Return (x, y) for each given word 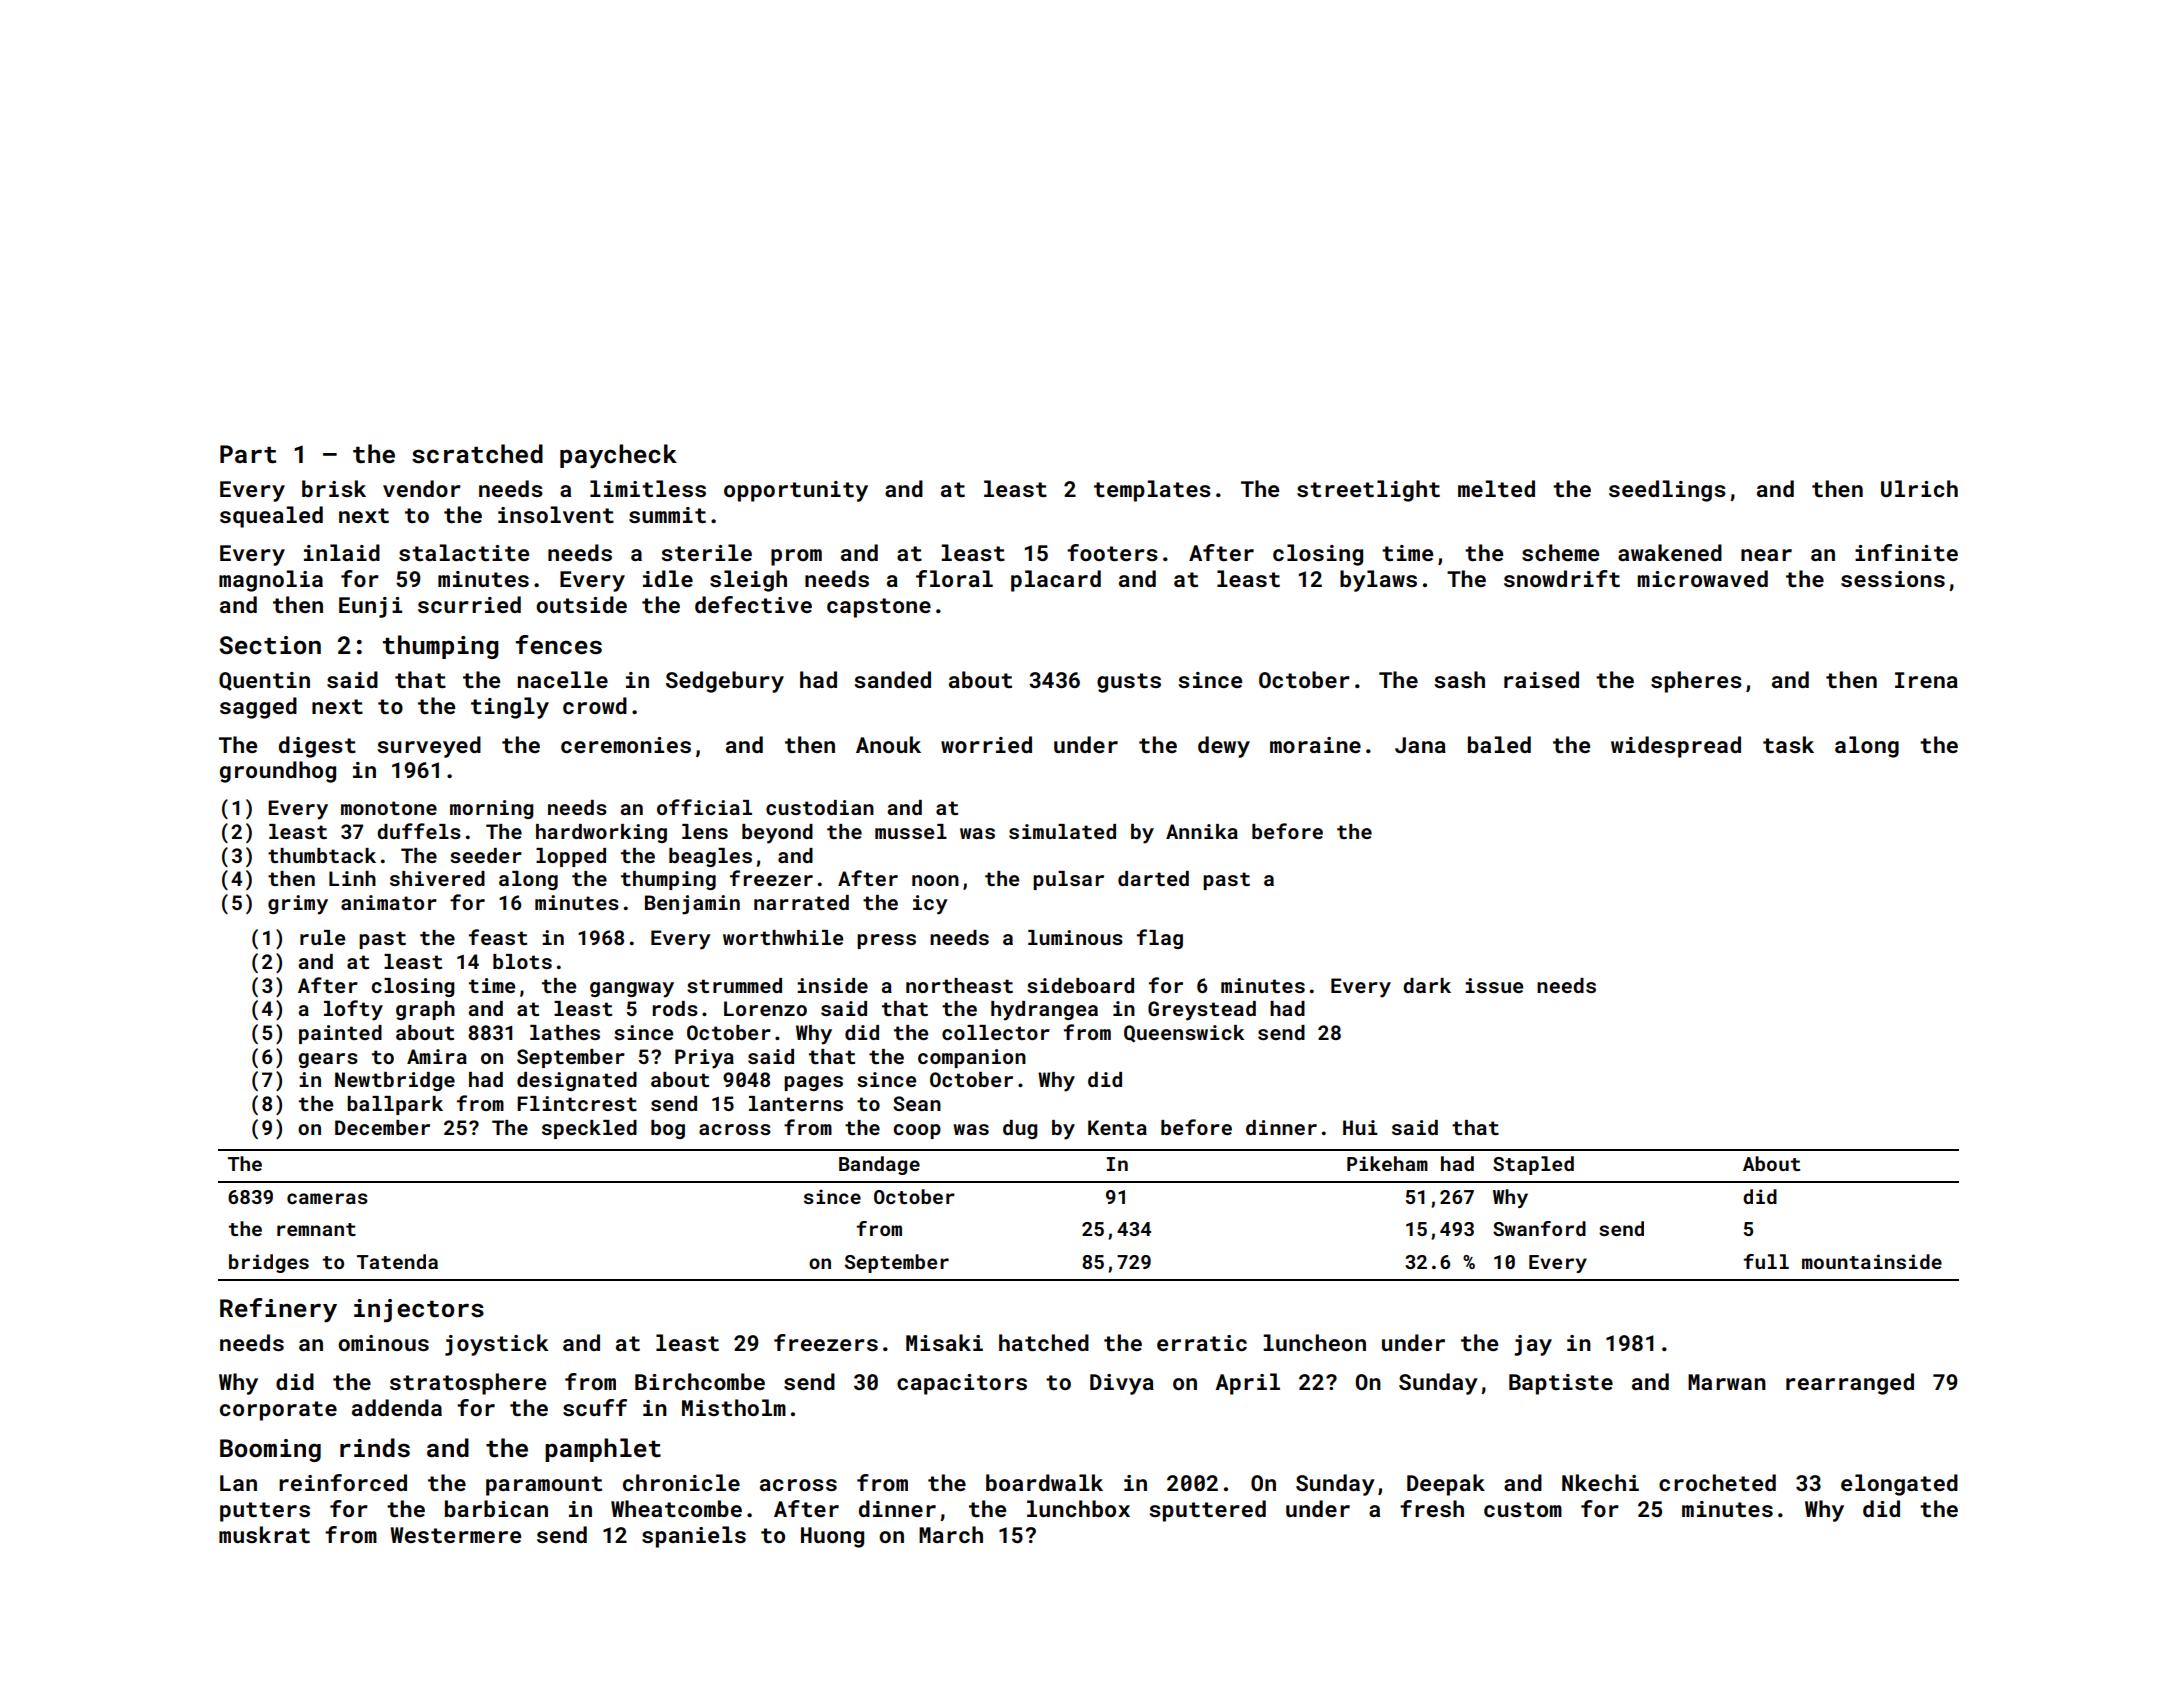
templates (1152, 491)
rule (322, 937)
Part (248, 454)
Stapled (1533, 1165)
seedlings (1667, 491)
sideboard (1080, 985)
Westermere (455, 1535)
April (1247, 1384)
